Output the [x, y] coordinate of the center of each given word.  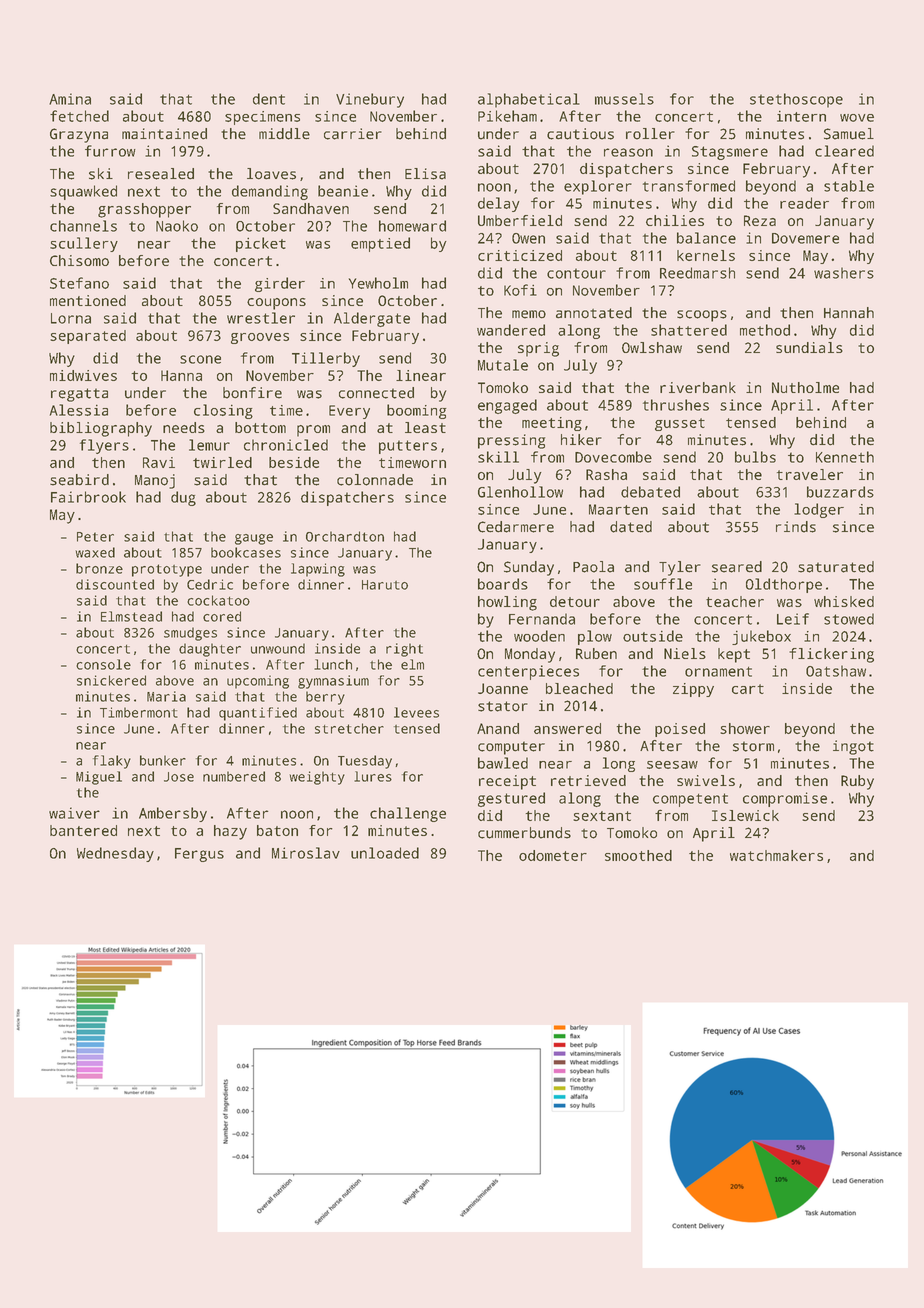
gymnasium [333, 682]
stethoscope [796, 100]
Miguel [99, 778]
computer [511, 748]
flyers [104, 446]
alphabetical [529, 100]
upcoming [258, 682]
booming [417, 411]
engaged [507, 406]
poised [680, 730]
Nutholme [805, 387]
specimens [262, 118]
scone [200, 359]
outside [653, 636]
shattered [689, 330]
